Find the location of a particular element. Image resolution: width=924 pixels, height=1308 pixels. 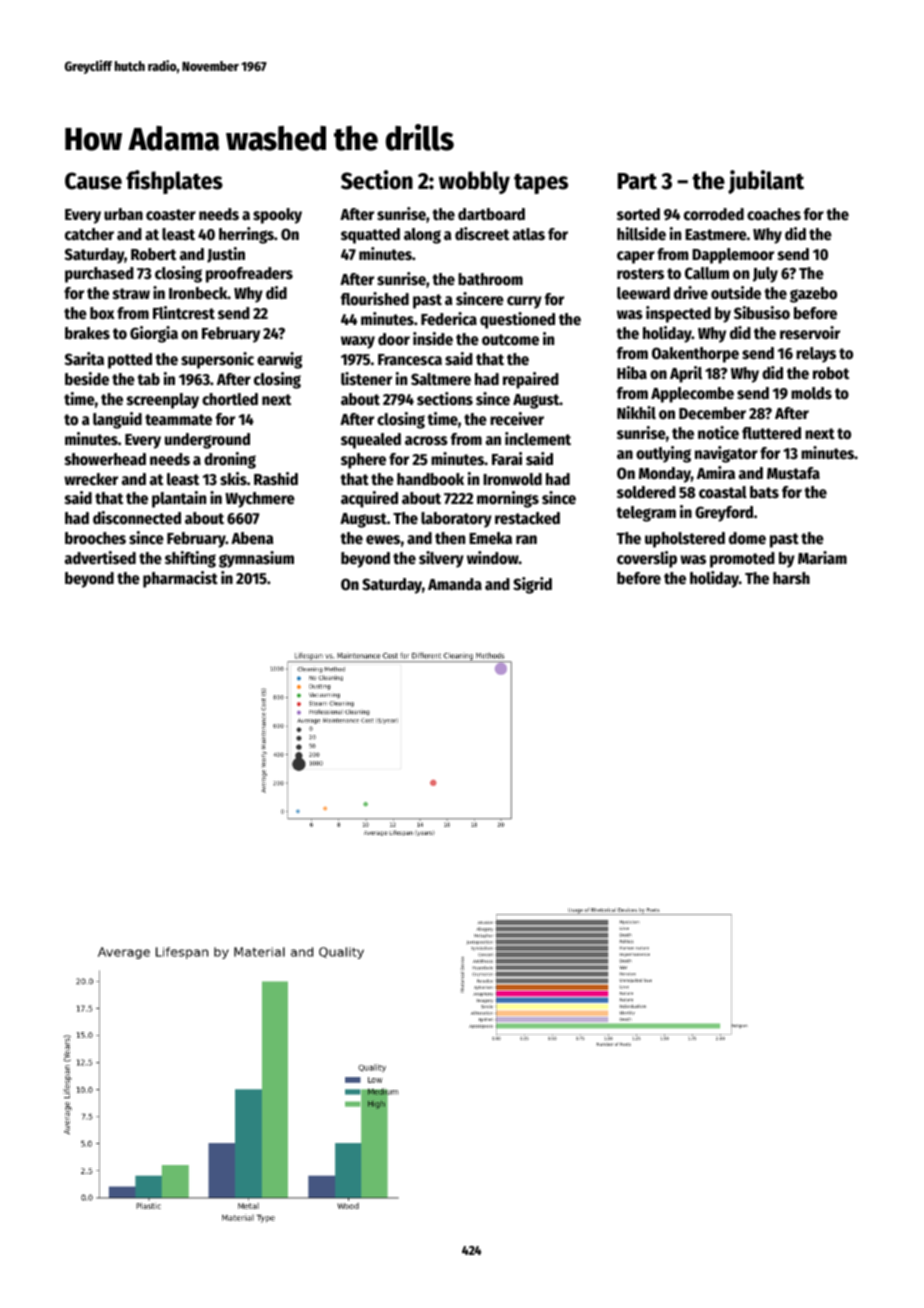

inclement is located at coordinates (538, 439).
